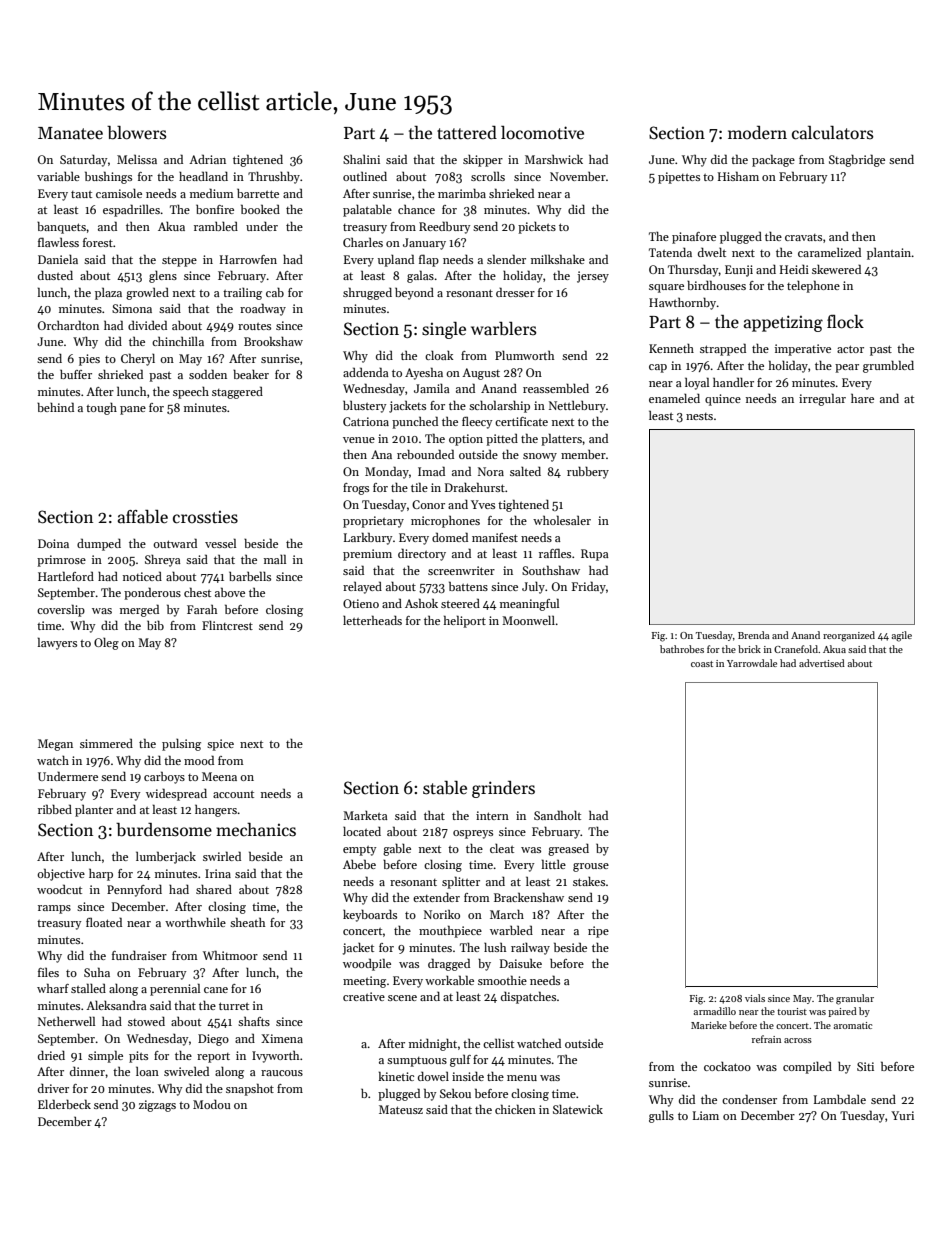 The image size is (952, 1233). I want to click on cravats, so click(803, 237).
